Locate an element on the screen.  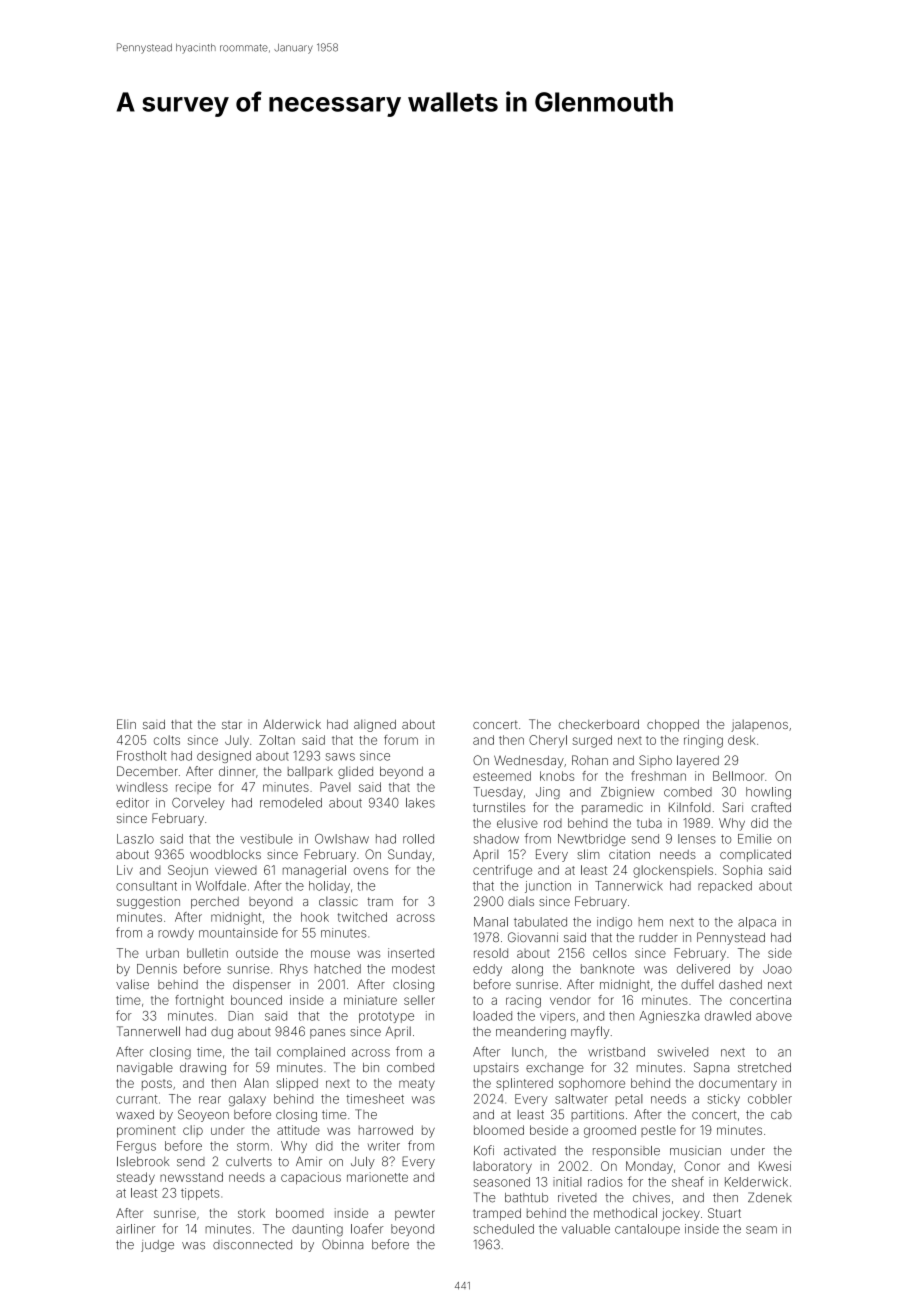
rolled is located at coordinates (418, 839).
